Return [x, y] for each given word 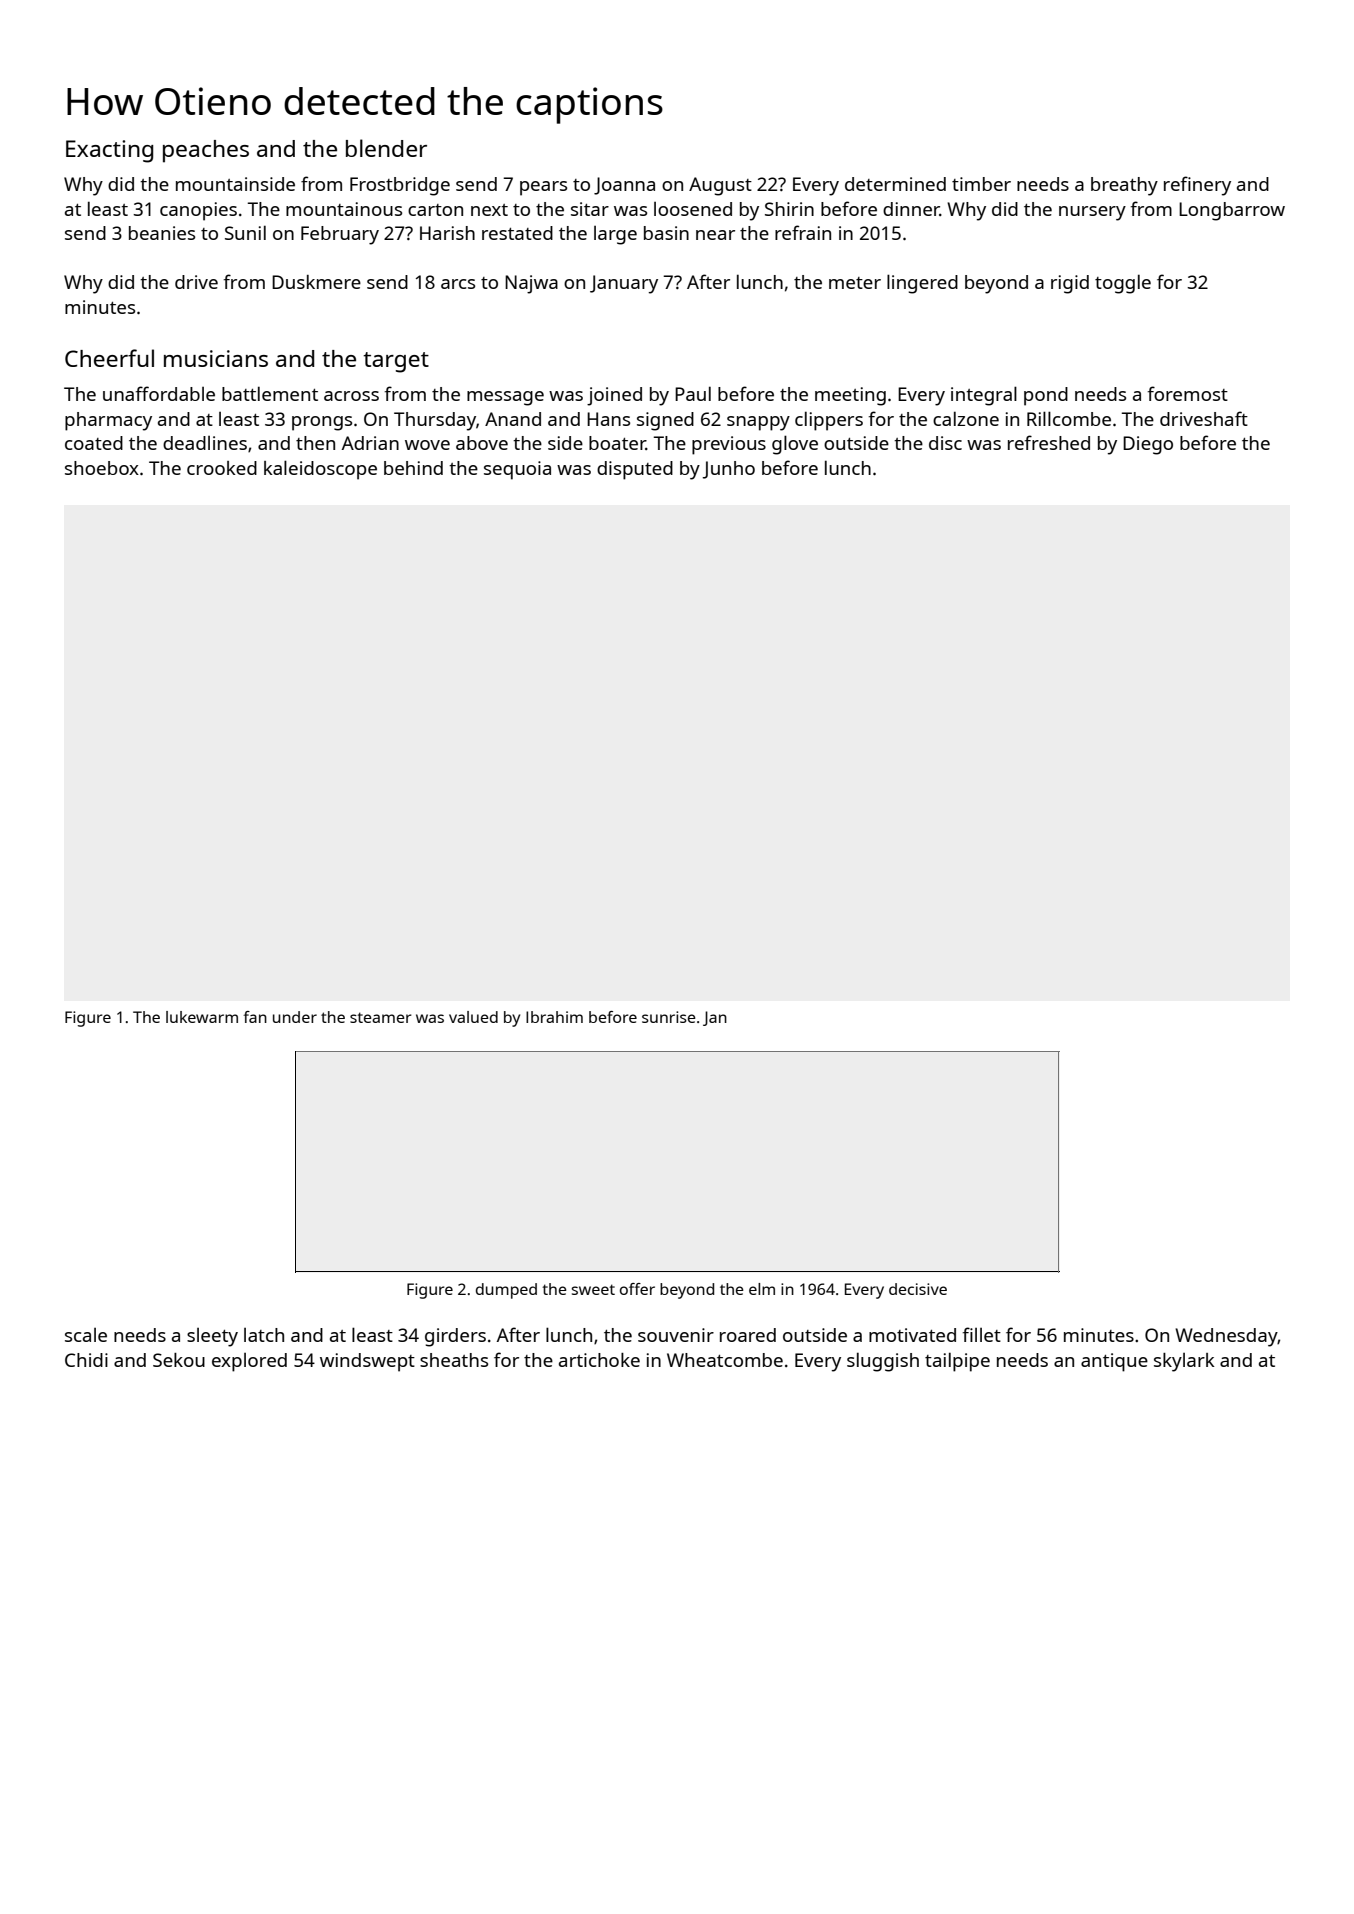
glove [795, 445]
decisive [918, 1289]
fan [255, 1017]
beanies [162, 233]
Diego [1148, 445]
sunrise [669, 1017]
